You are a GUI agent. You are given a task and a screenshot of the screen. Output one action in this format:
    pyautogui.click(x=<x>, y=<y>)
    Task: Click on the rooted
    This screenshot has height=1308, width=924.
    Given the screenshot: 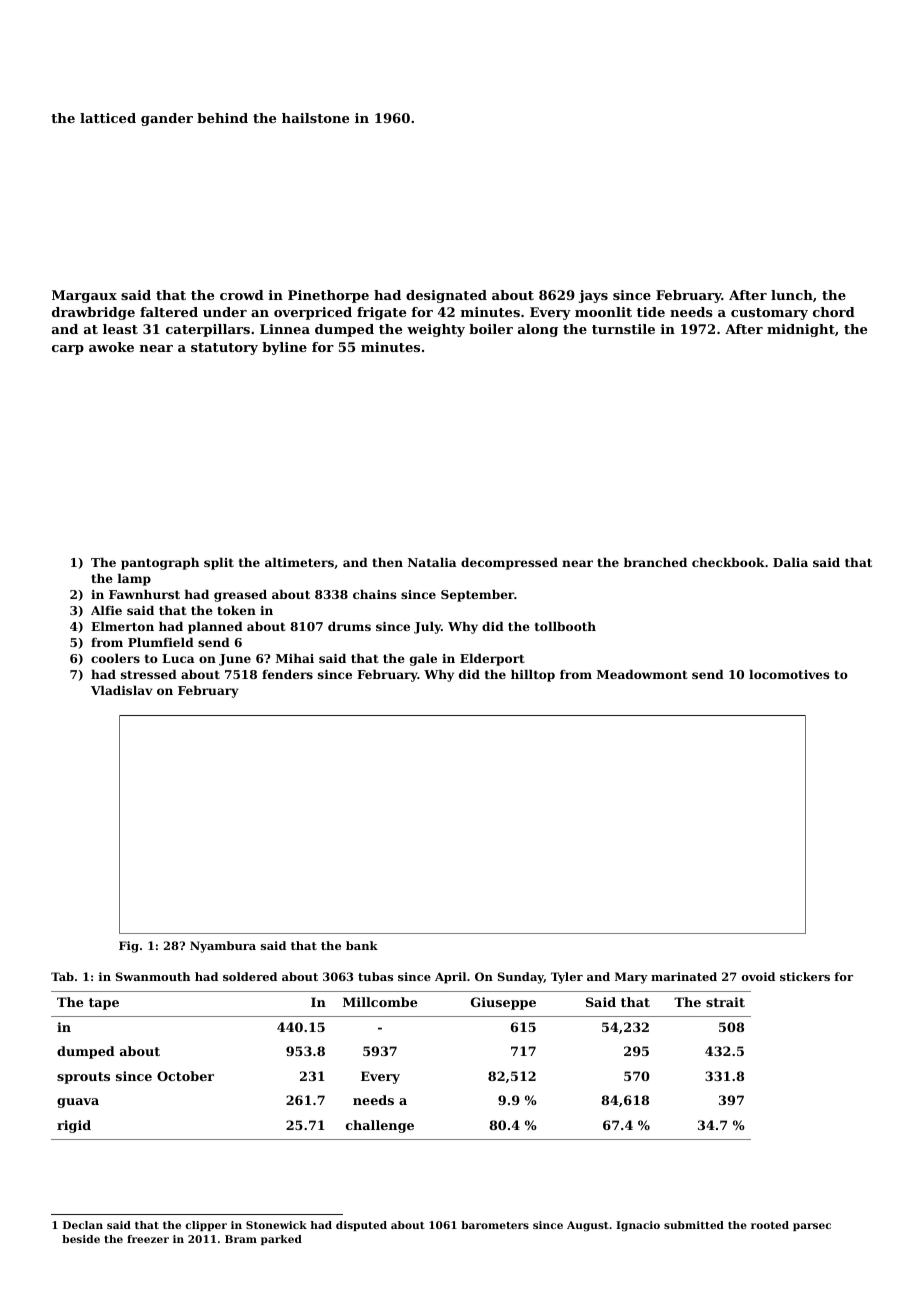 What is the action you would take?
    pyautogui.click(x=770, y=1225)
